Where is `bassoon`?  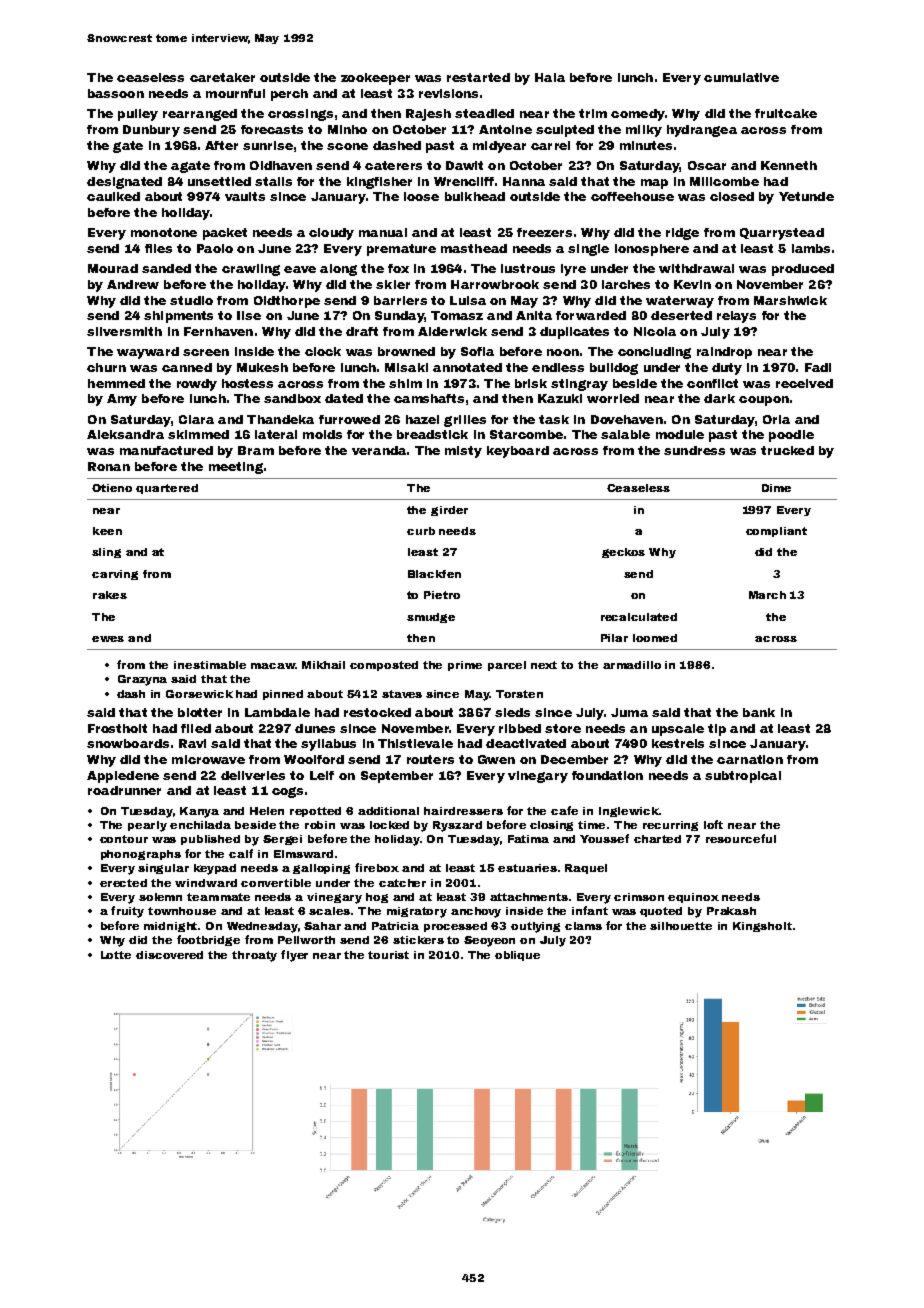 bassoon is located at coordinates (116, 93).
